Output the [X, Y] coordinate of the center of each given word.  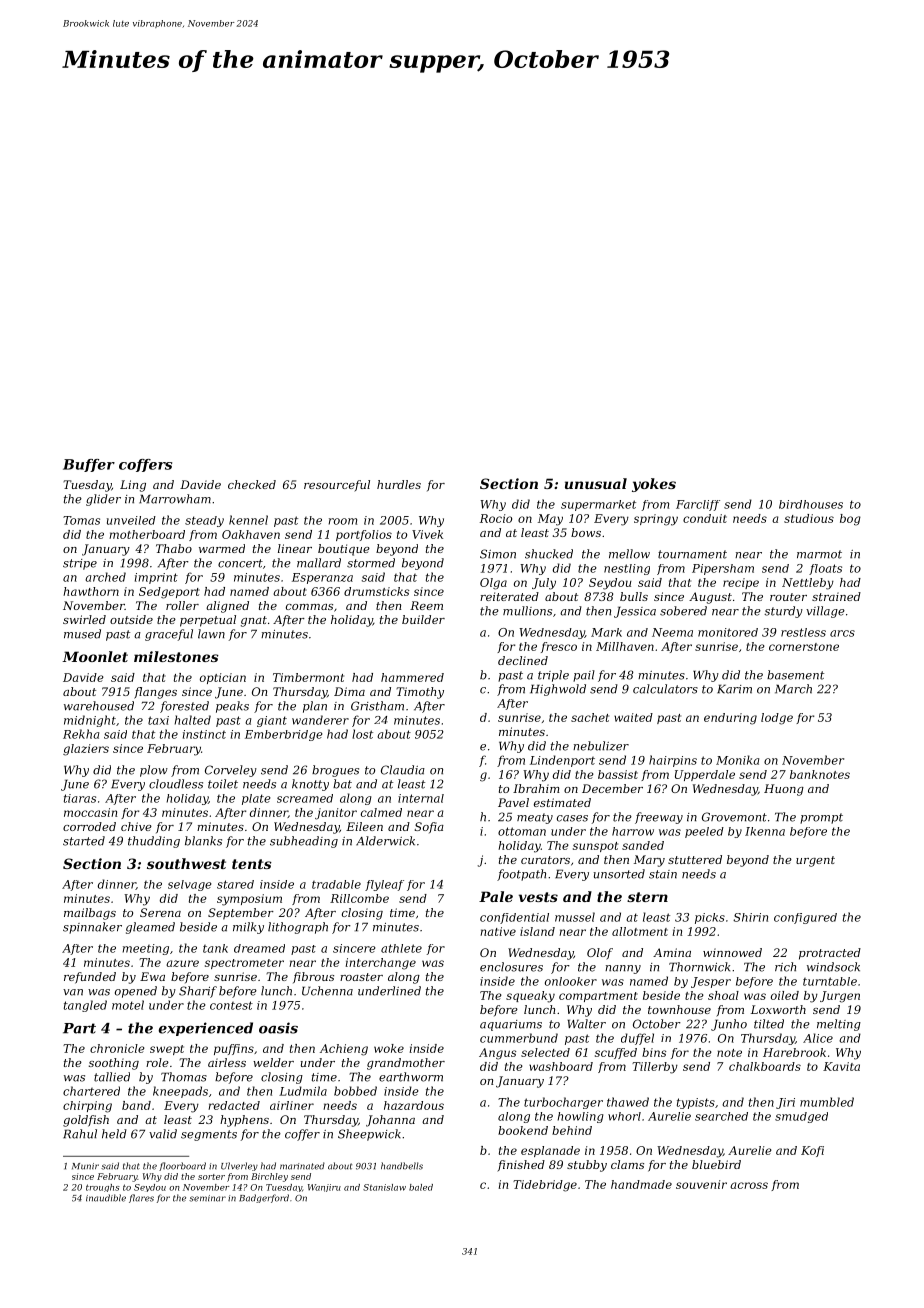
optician [223, 678]
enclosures [511, 967]
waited [633, 717]
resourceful [337, 486]
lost [362, 734]
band [136, 1105]
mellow [629, 554]
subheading [304, 842]
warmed [222, 548]
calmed [381, 812]
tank [215, 948]
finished [521, 1166]
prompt [821, 818]
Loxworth [778, 1009]
